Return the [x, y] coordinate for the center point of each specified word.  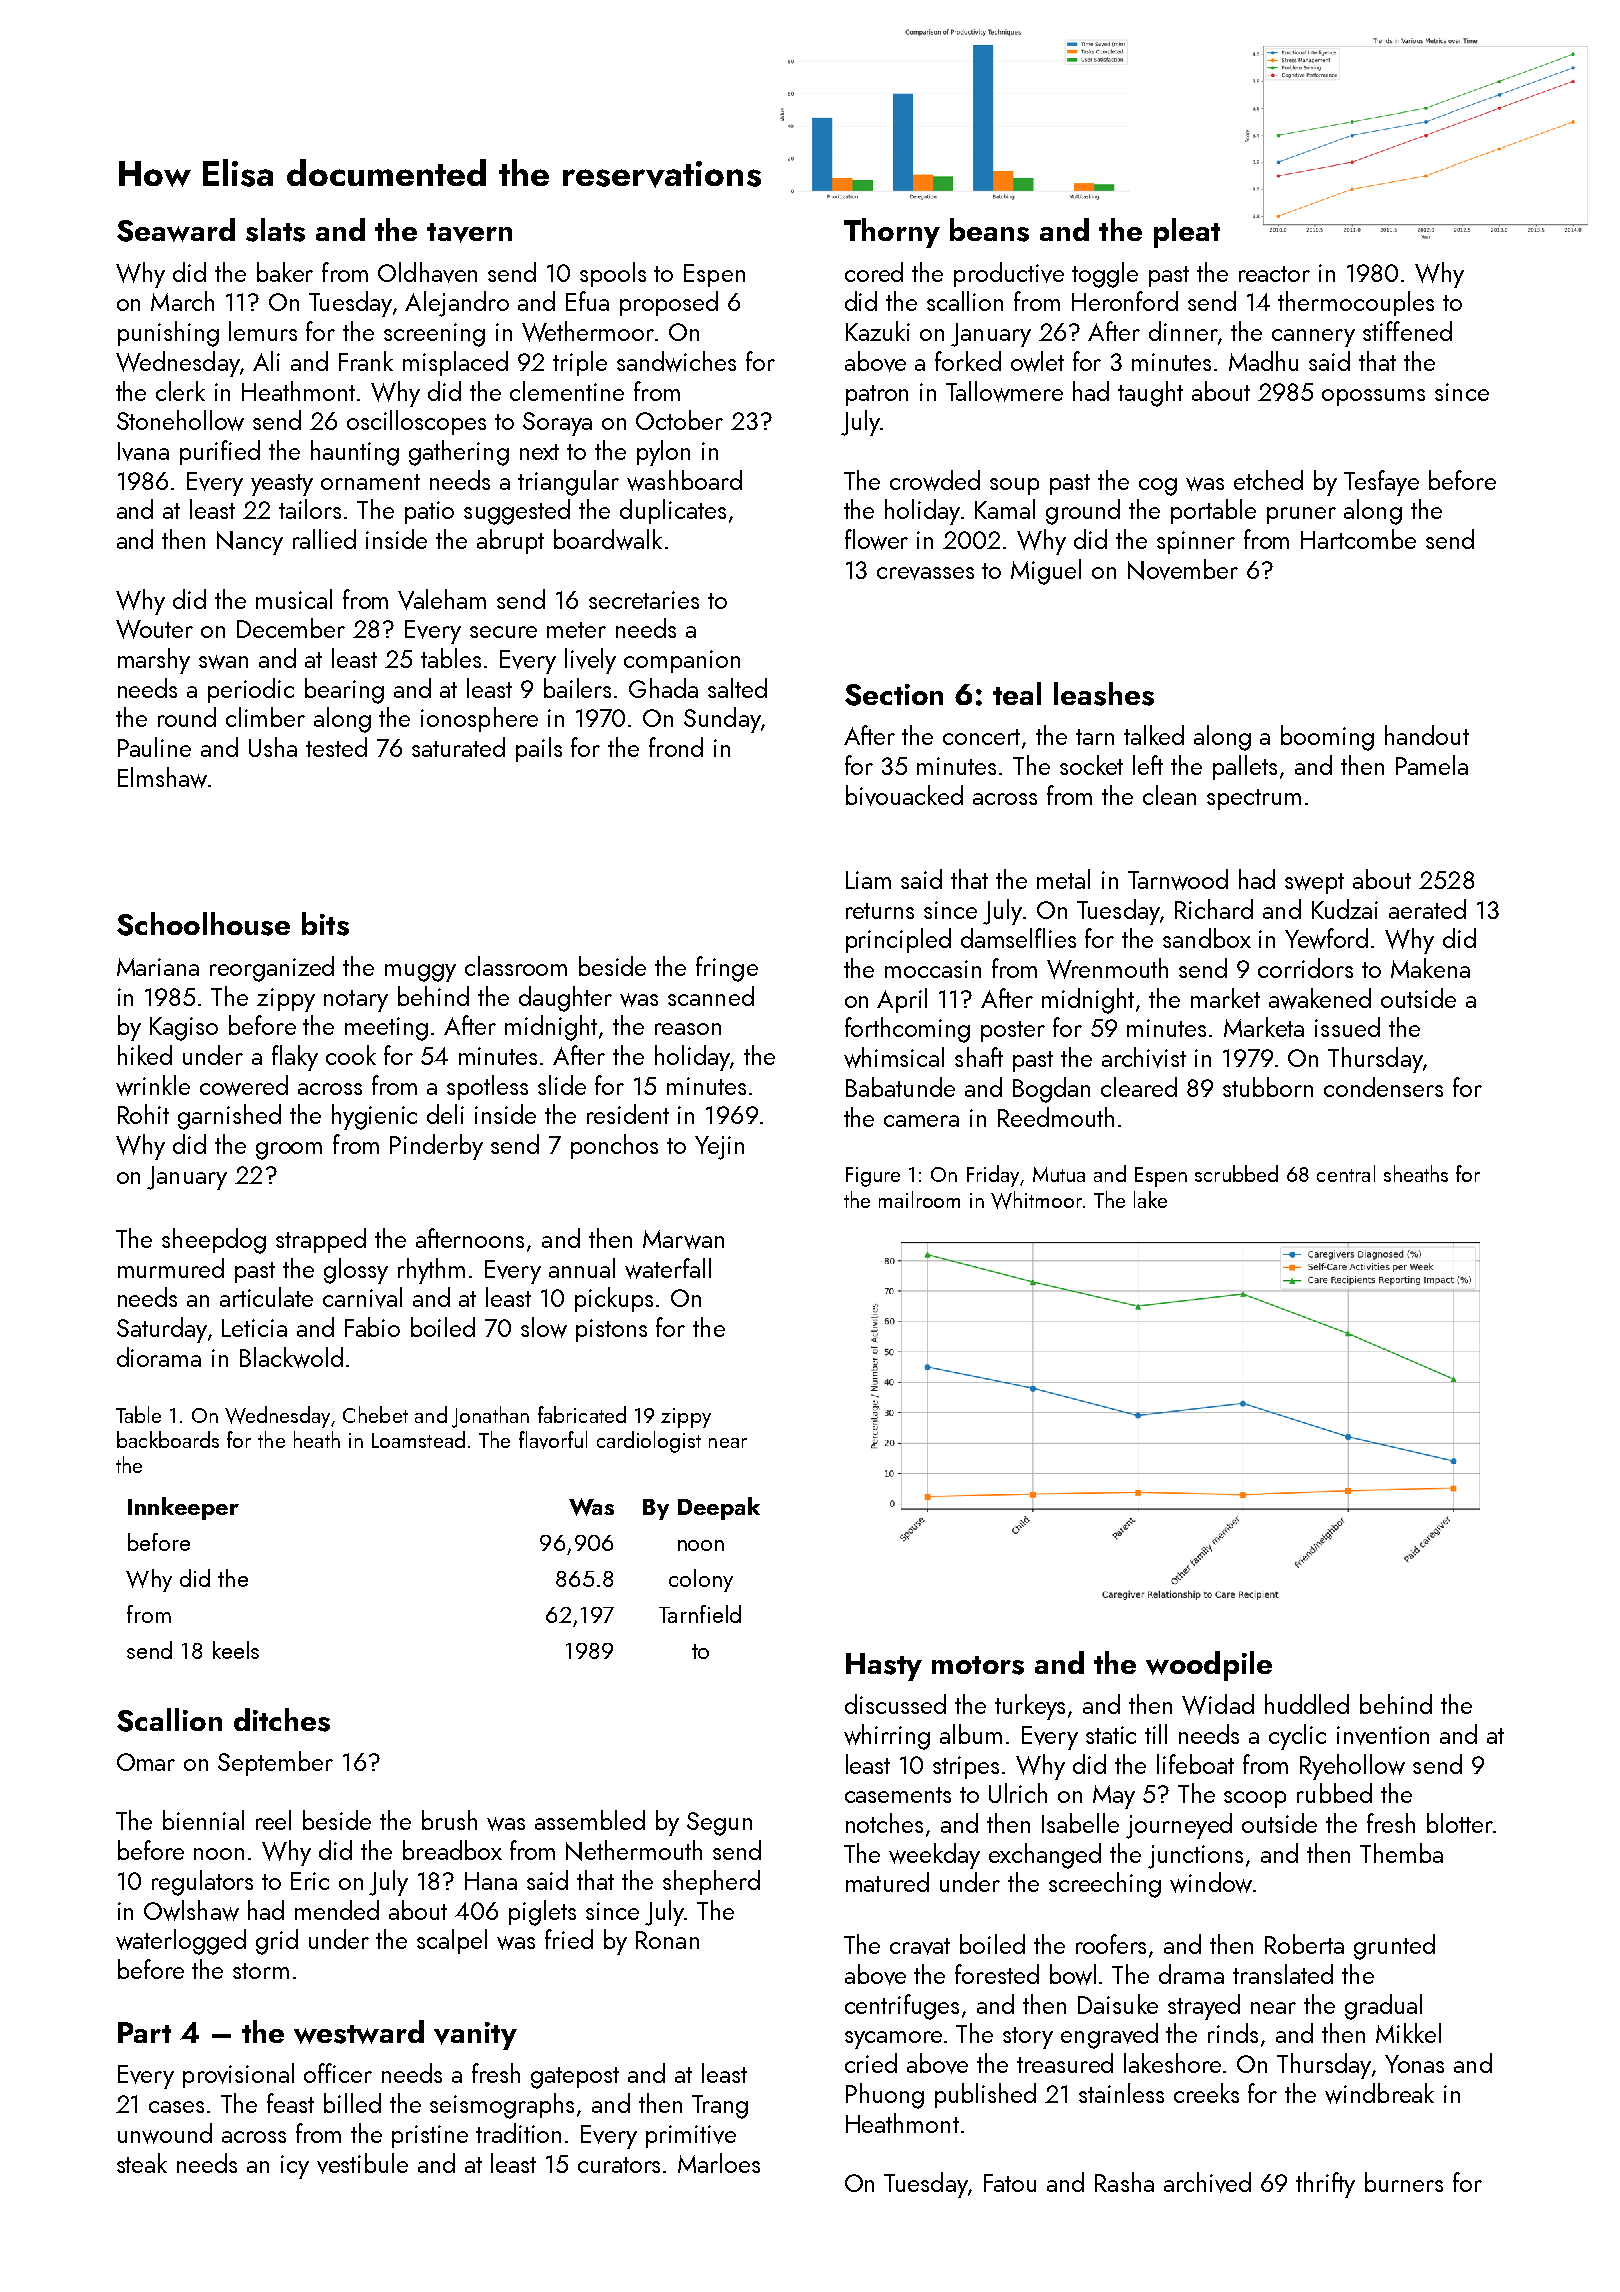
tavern [469, 233]
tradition [518, 2133]
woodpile [1209, 1666]
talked [1154, 735]
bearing [344, 691]
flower [876, 539]
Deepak [719, 1508]
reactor [1274, 274]
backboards [168, 1439]
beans [989, 230]
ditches [282, 1720]
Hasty [884, 1667]
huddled [1307, 1704]
